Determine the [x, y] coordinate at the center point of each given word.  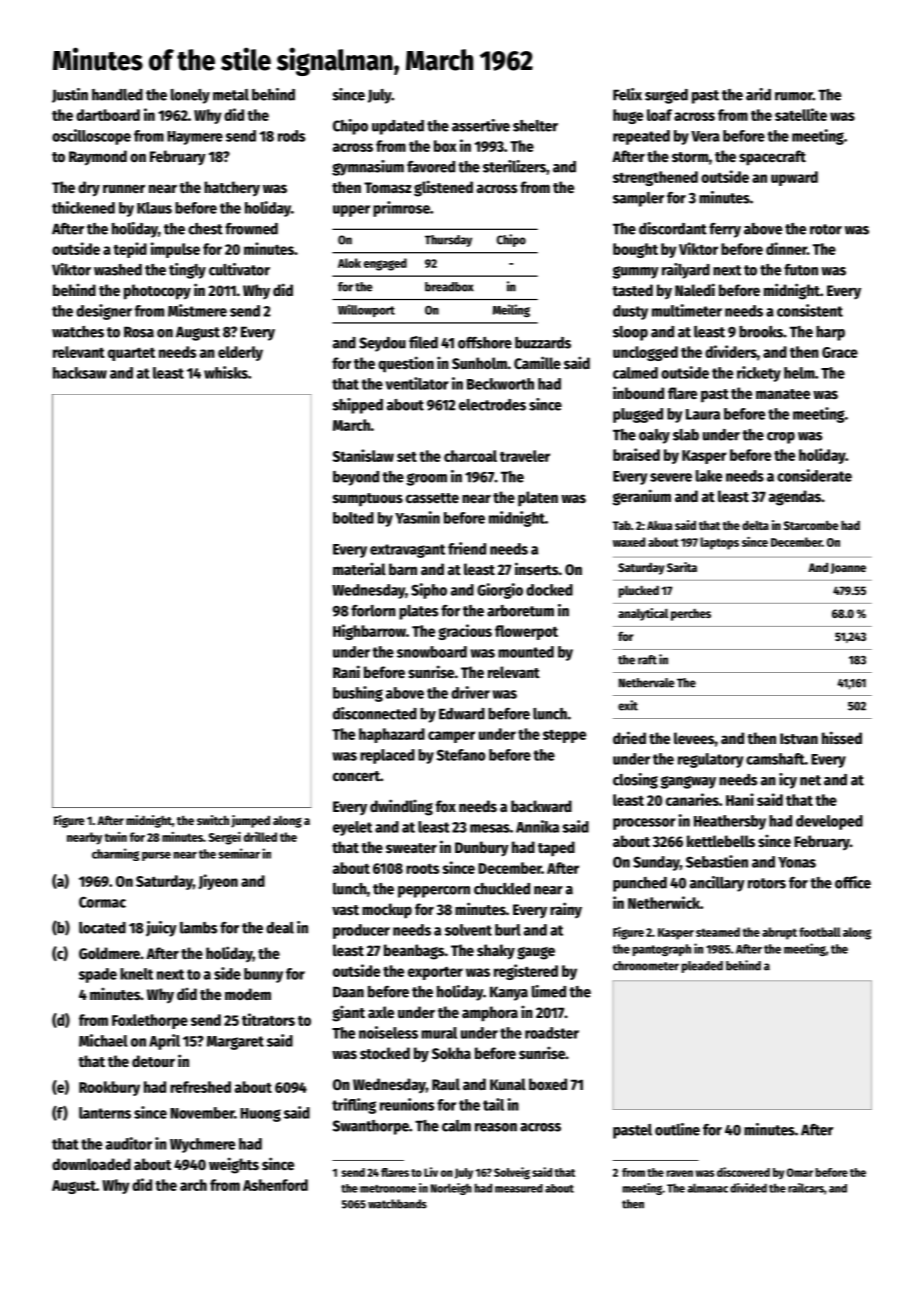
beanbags [414, 952]
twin [116, 837]
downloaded [91, 1164]
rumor [794, 96]
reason [496, 1127]
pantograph [662, 950]
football [820, 932]
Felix [627, 94]
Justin [70, 95]
